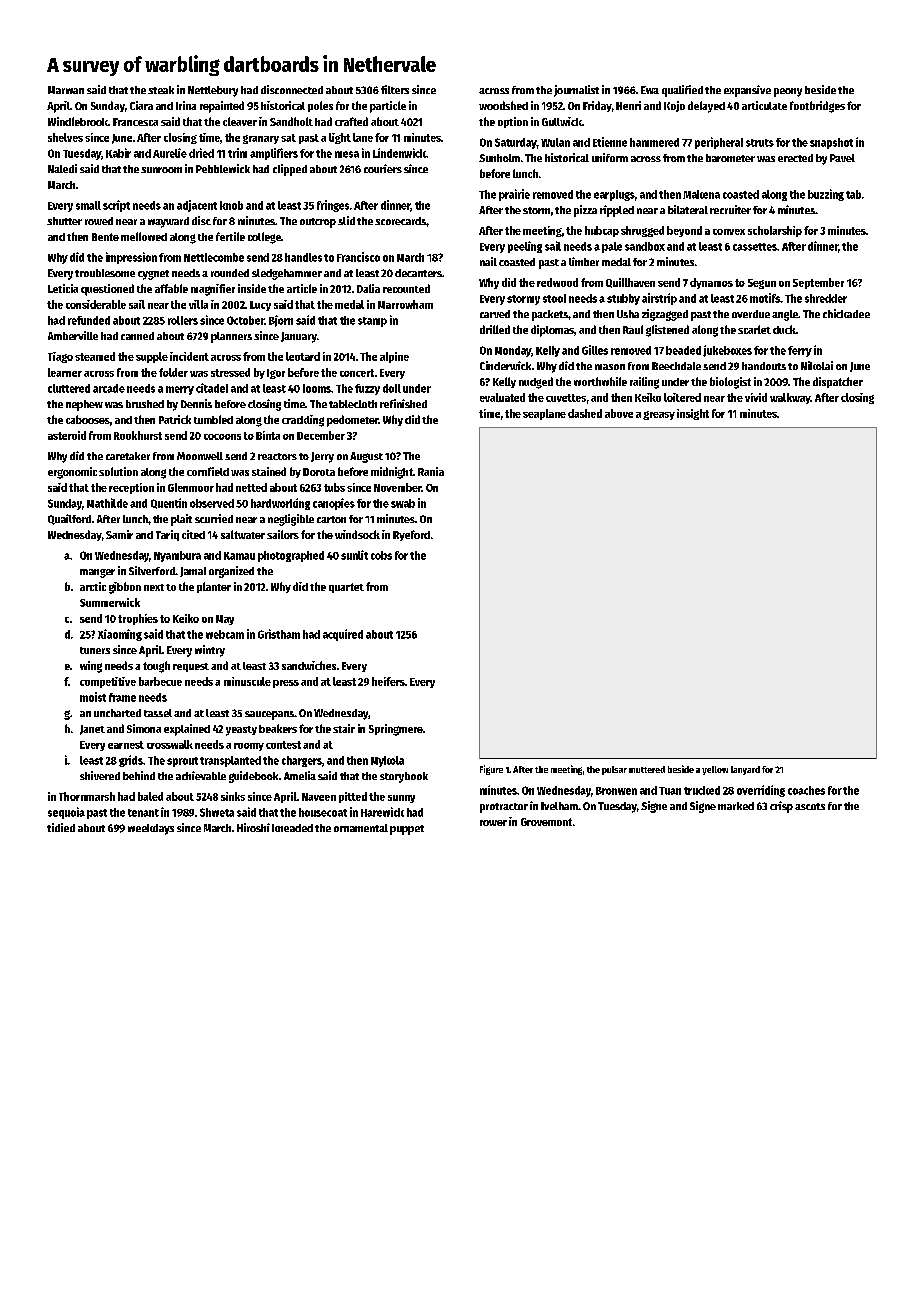 The height and width of the screenshot is (1308, 924). Describe the element at coordinates (659, 415) in the screenshot. I see `greasy` at that location.
